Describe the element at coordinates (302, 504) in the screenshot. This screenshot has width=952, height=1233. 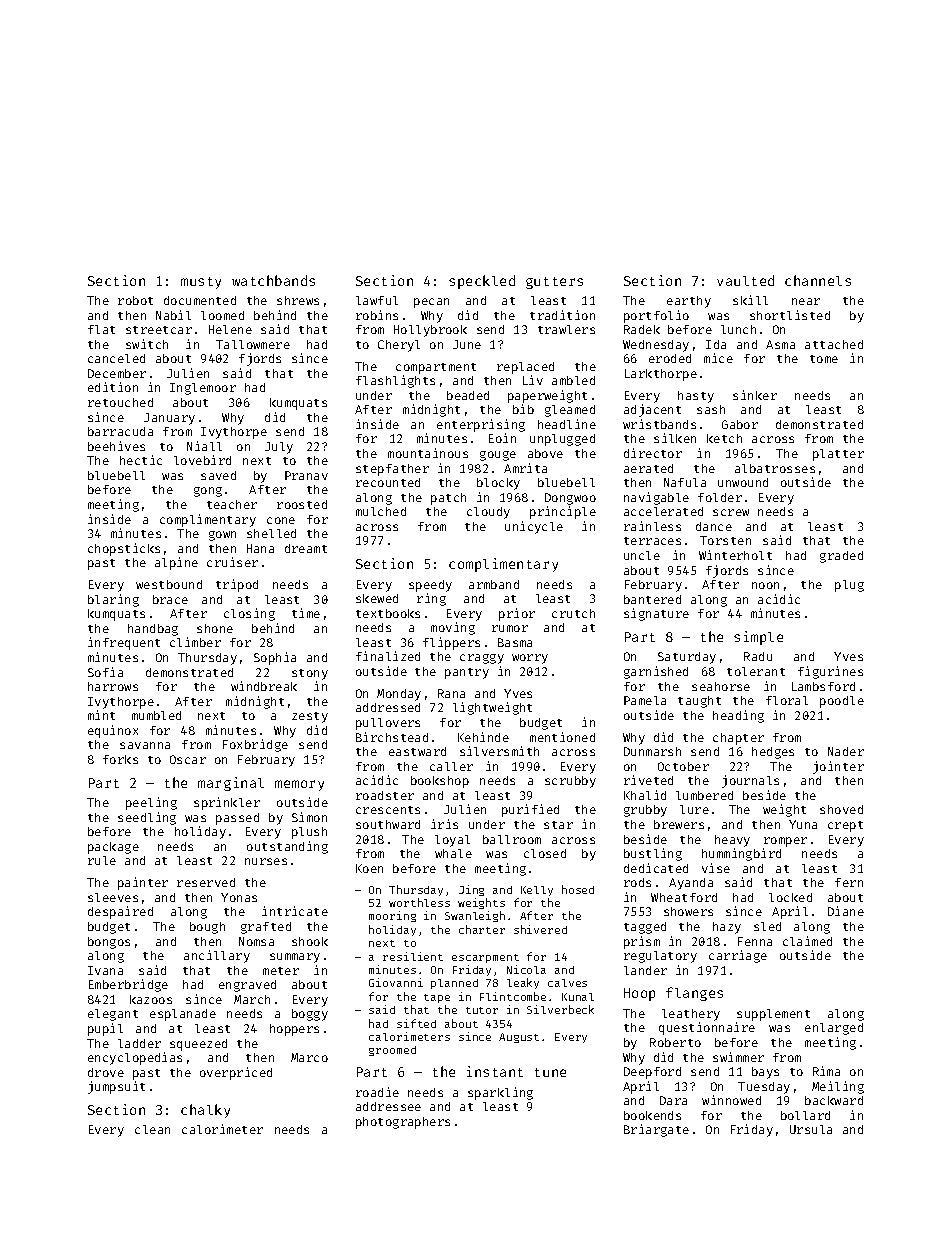
I see `roosted` at that location.
